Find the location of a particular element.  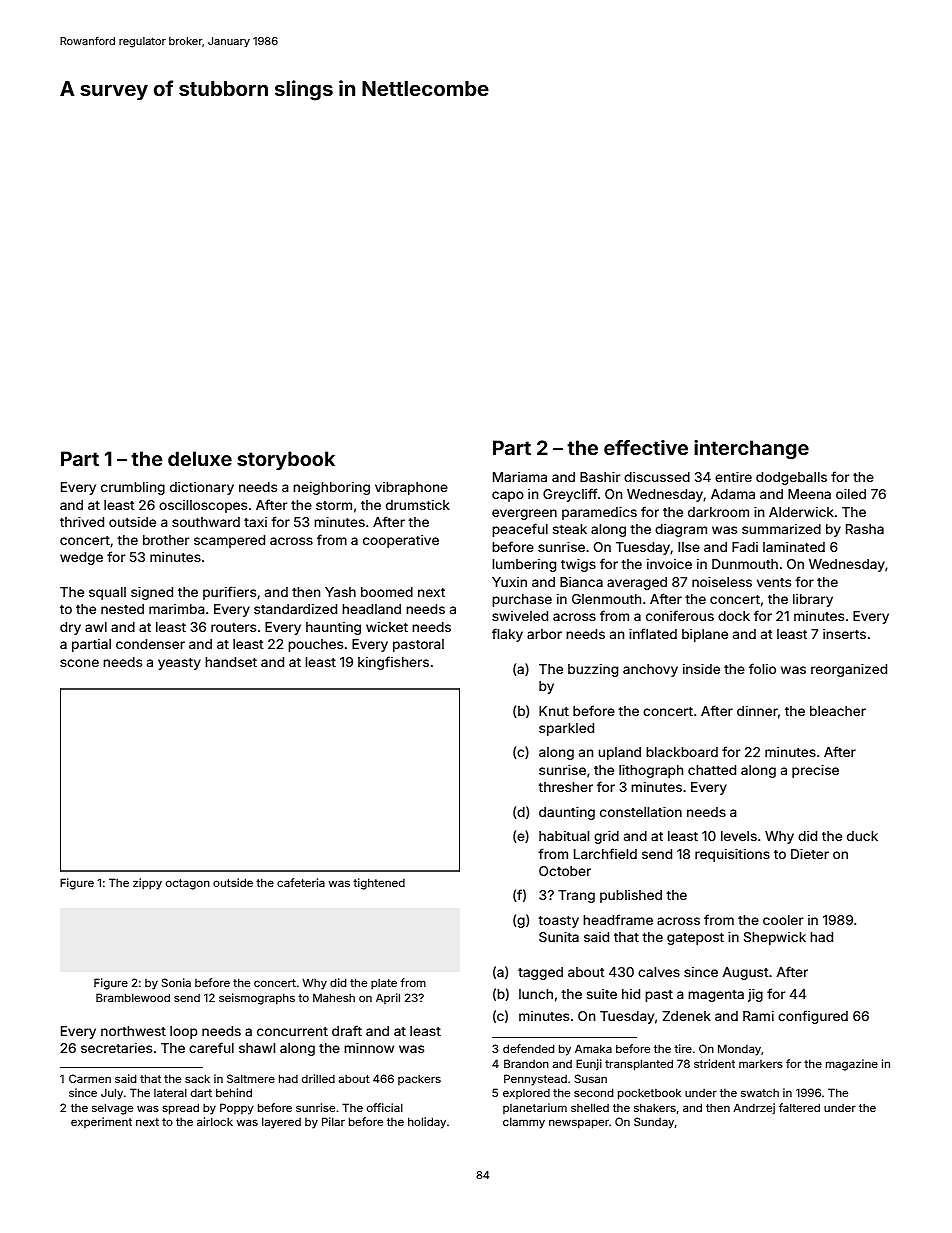

kingfishers is located at coordinates (393, 663).
